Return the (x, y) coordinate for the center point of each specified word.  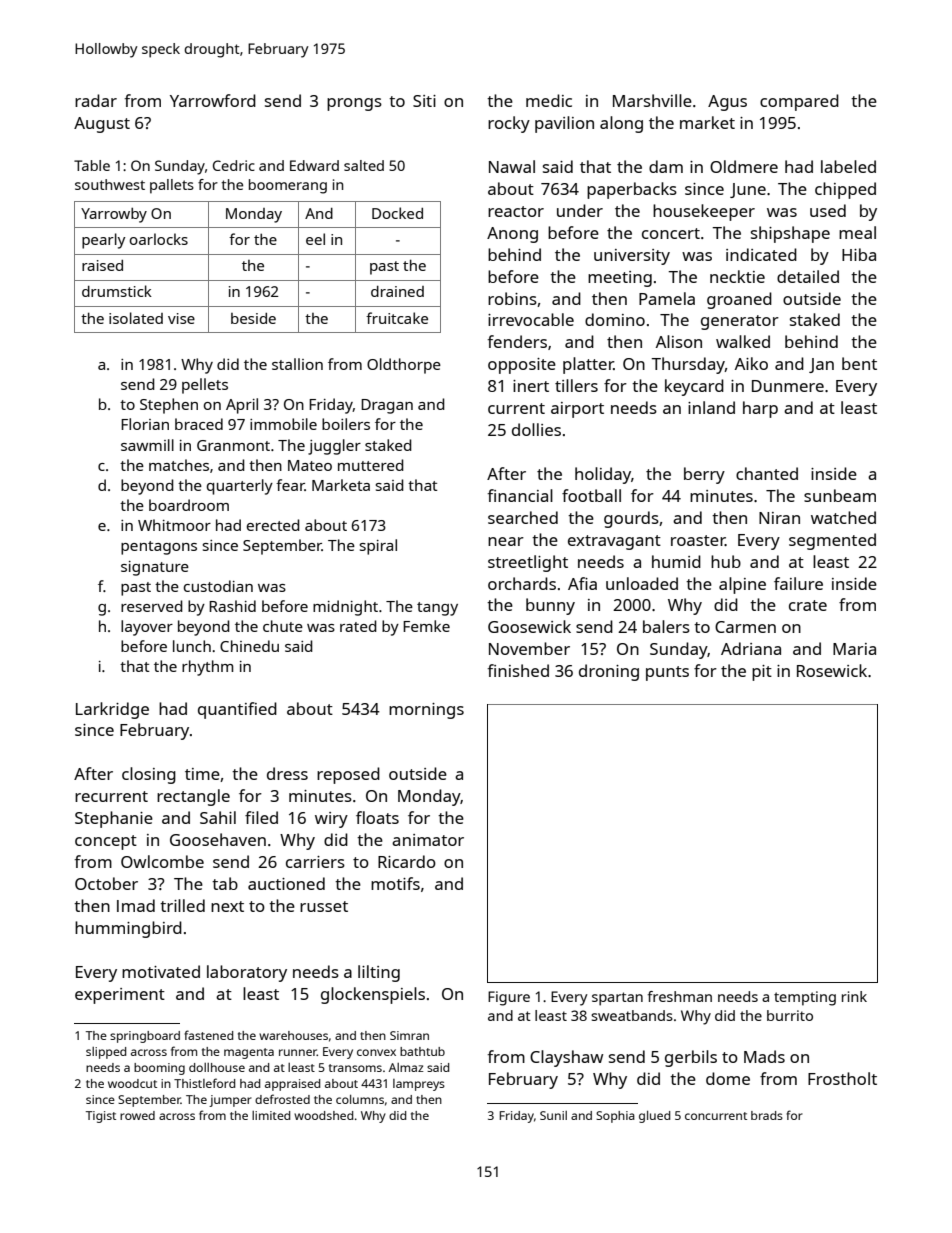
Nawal (512, 166)
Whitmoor (174, 525)
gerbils (691, 1058)
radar (96, 100)
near (506, 541)
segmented (832, 541)
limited (271, 1115)
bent (859, 363)
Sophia (615, 1117)
